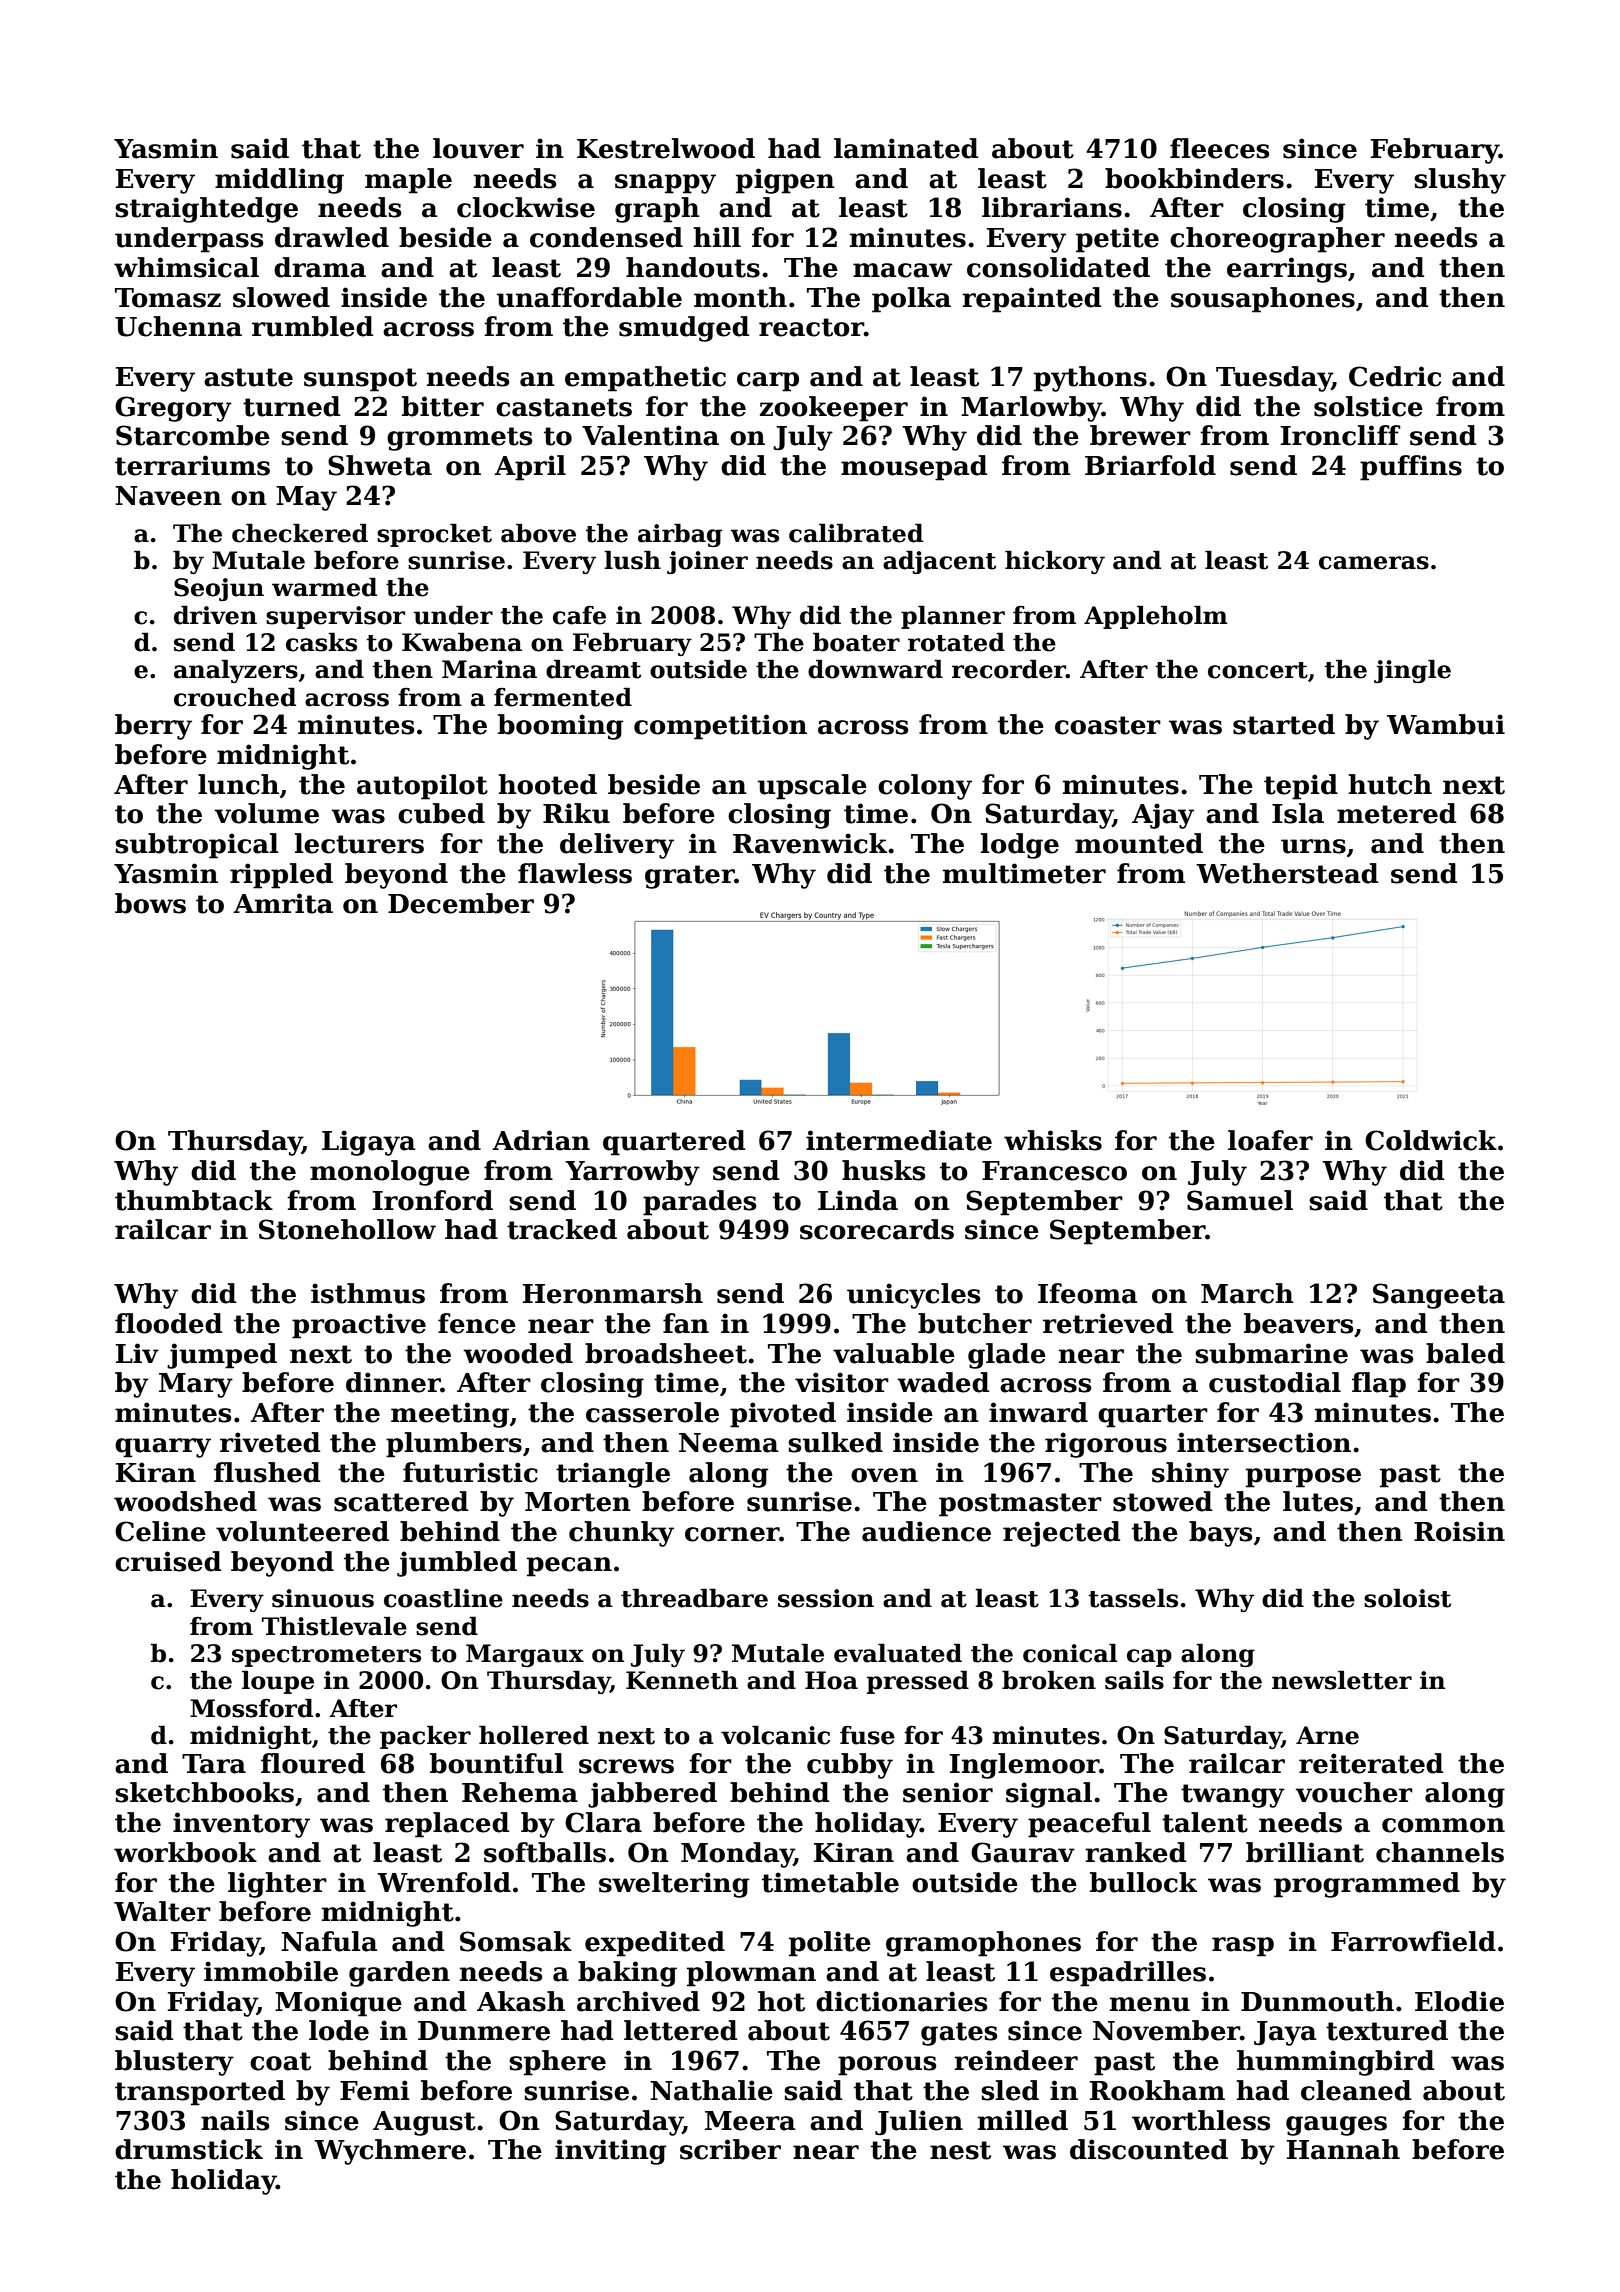 The width and height of the document is (1620, 2292). What do you see at coordinates (1439, 1296) in the document?
I see `Sangeeta` at bounding box center [1439, 1296].
